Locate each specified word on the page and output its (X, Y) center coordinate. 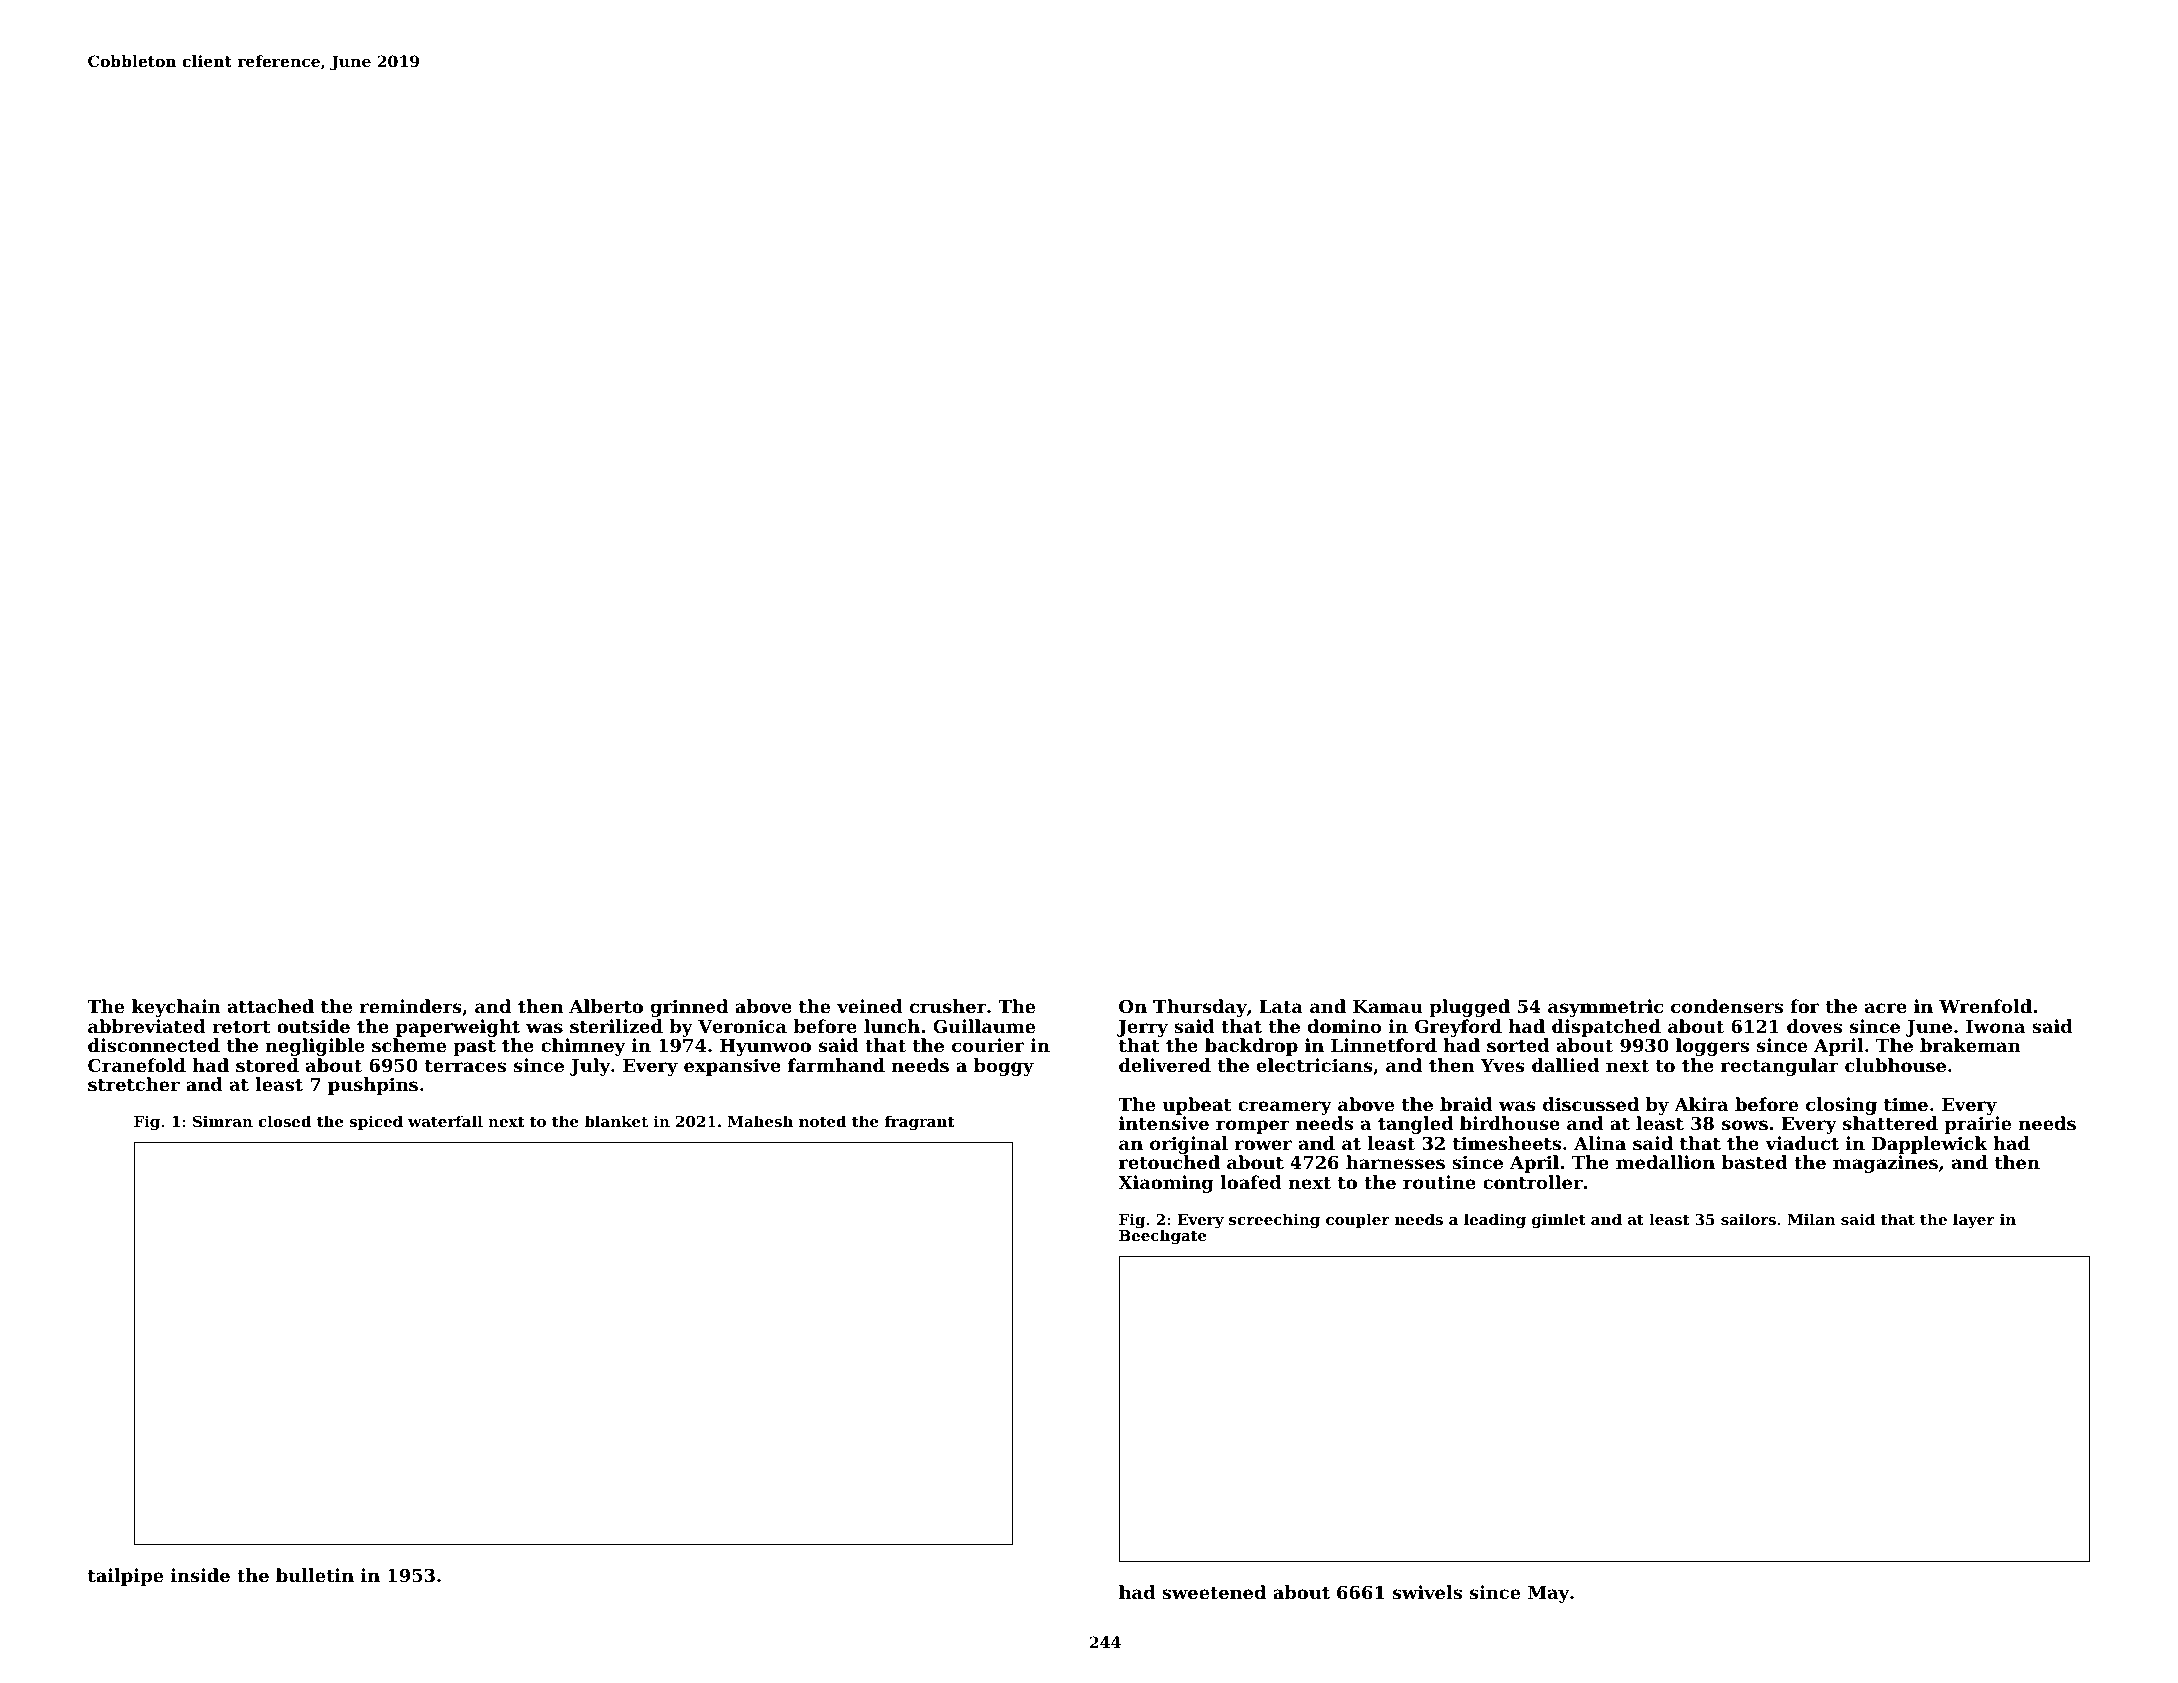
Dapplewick (1929, 1145)
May (1548, 1594)
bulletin (315, 1575)
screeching (1274, 1221)
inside (200, 1575)
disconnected (154, 1045)
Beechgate (1163, 1237)
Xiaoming (1166, 1184)
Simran (223, 1121)
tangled (1416, 1125)
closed (284, 1121)
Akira (1701, 1104)
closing (1841, 1106)
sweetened (1214, 1592)
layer (1974, 1221)
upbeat (1197, 1106)
